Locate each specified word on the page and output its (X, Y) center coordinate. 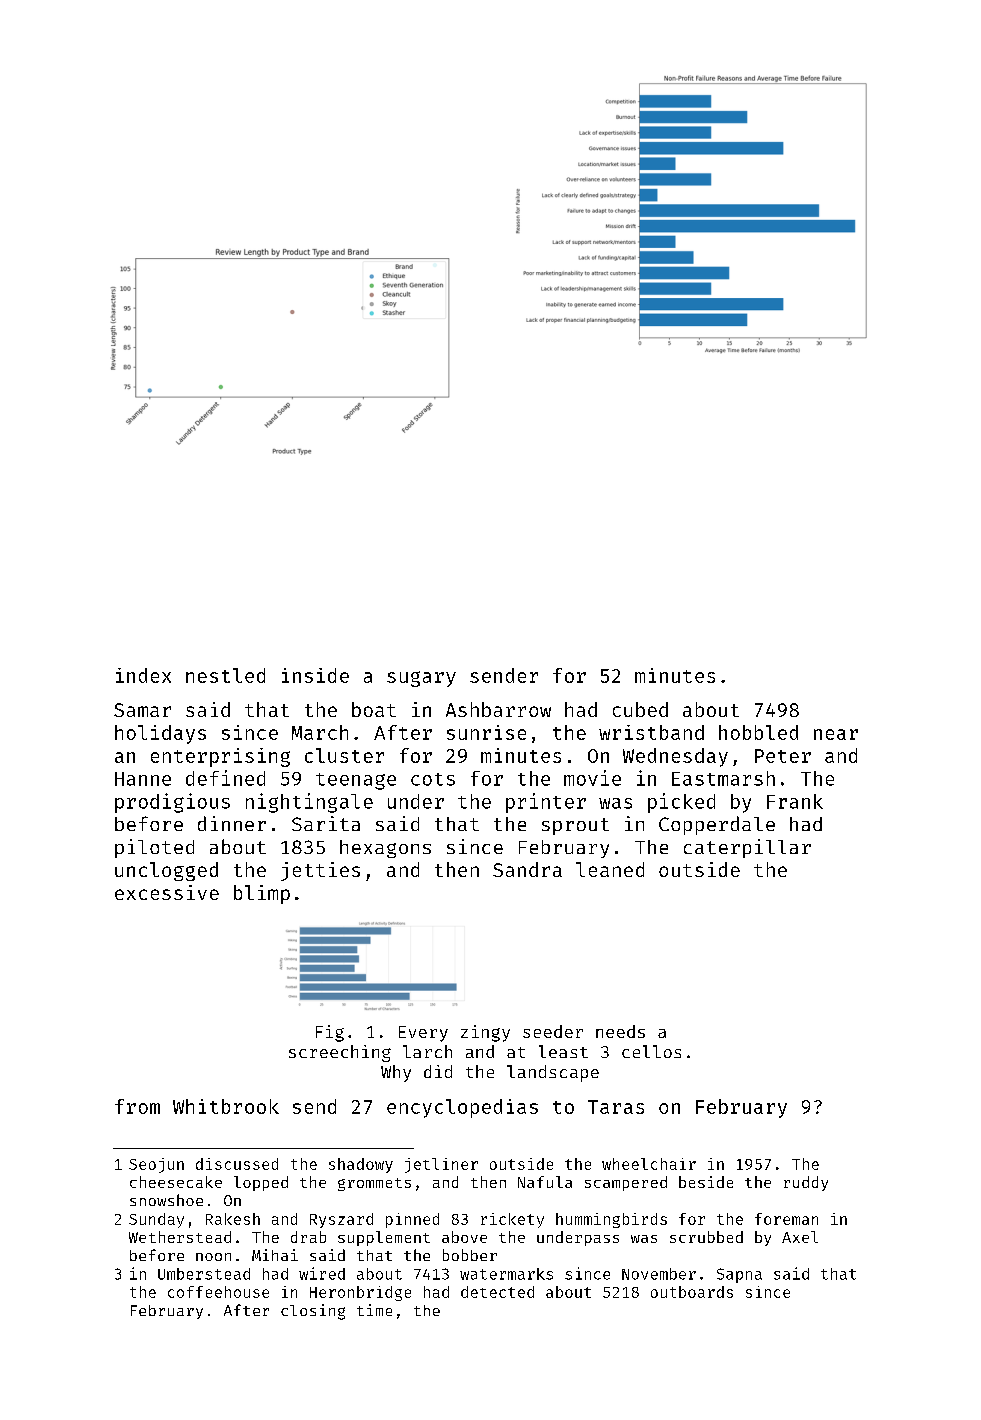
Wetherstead (180, 1237)
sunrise (486, 732)
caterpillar (747, 848)
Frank (795, 801)
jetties (320, 871)
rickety (512, 1220)
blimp (262, 894)
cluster (344, 755)
